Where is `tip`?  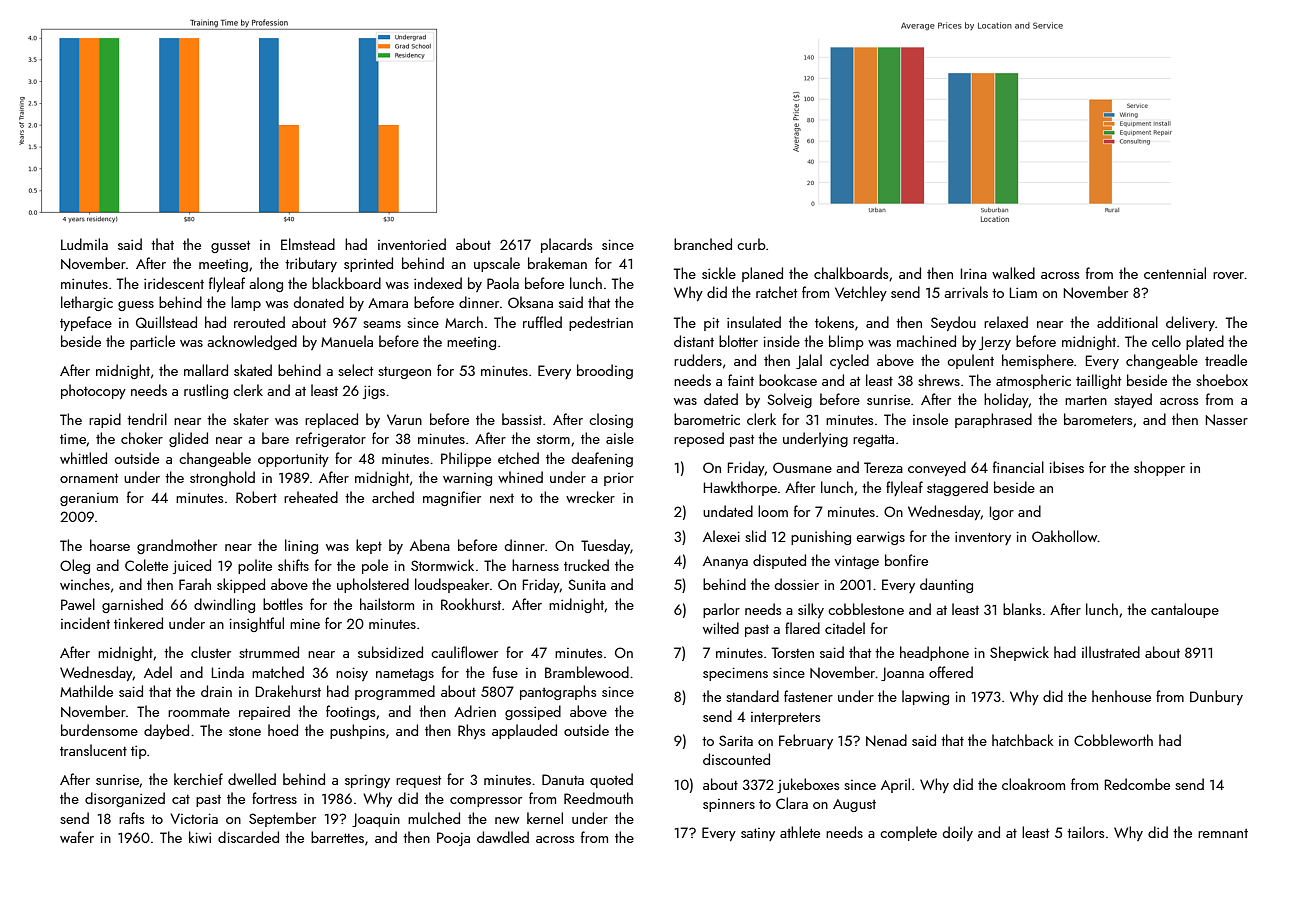 tip is located at coordinates (139, 752).
